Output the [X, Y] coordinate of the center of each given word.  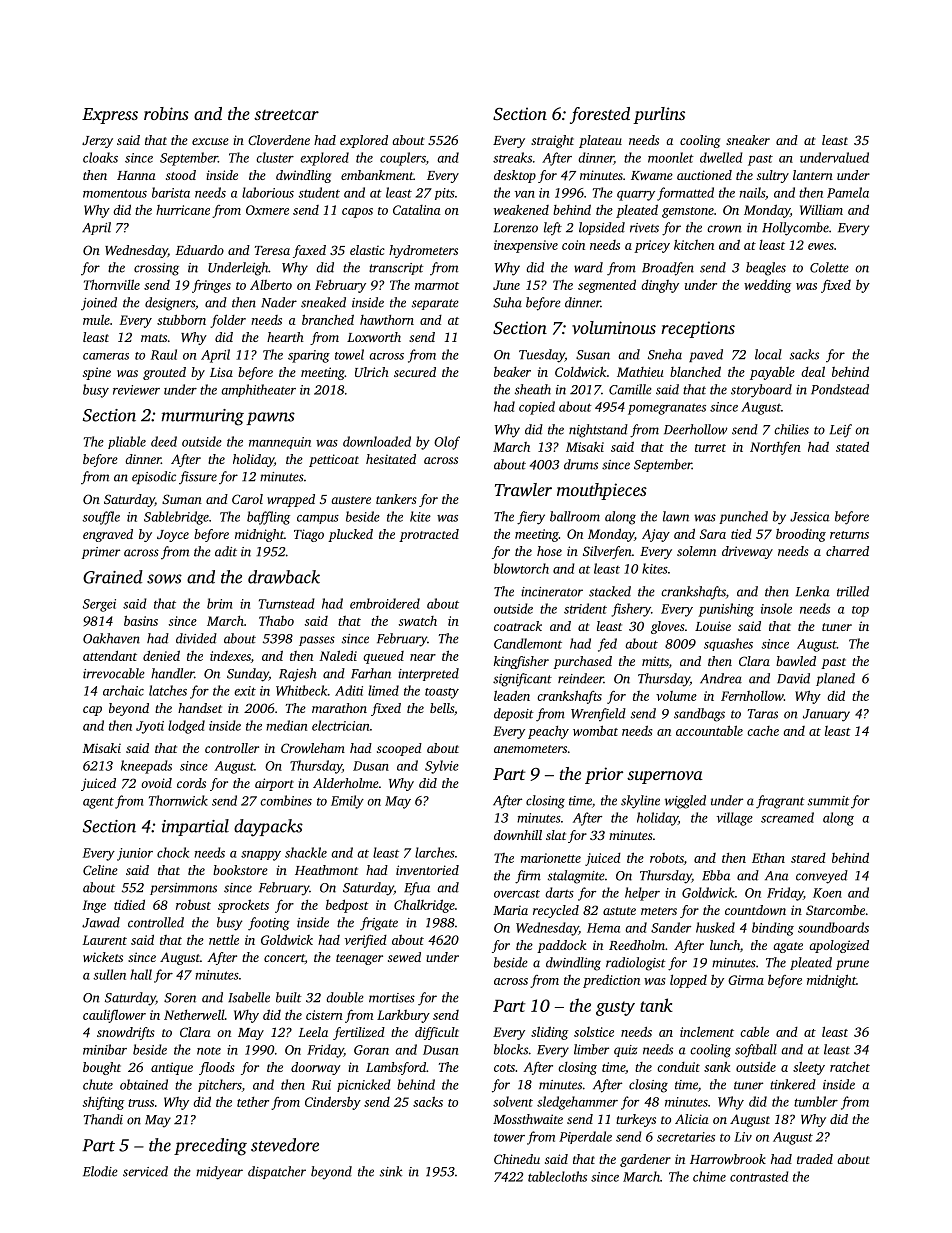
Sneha [665, 354]
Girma [746, 980]
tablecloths [557, 1176]
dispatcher [277, 1172]
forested [600, 115]
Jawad [101, 922]
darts [559, 892]
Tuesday [542, 356]
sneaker [748, 140]
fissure [198, 477]
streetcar [286, 114]
